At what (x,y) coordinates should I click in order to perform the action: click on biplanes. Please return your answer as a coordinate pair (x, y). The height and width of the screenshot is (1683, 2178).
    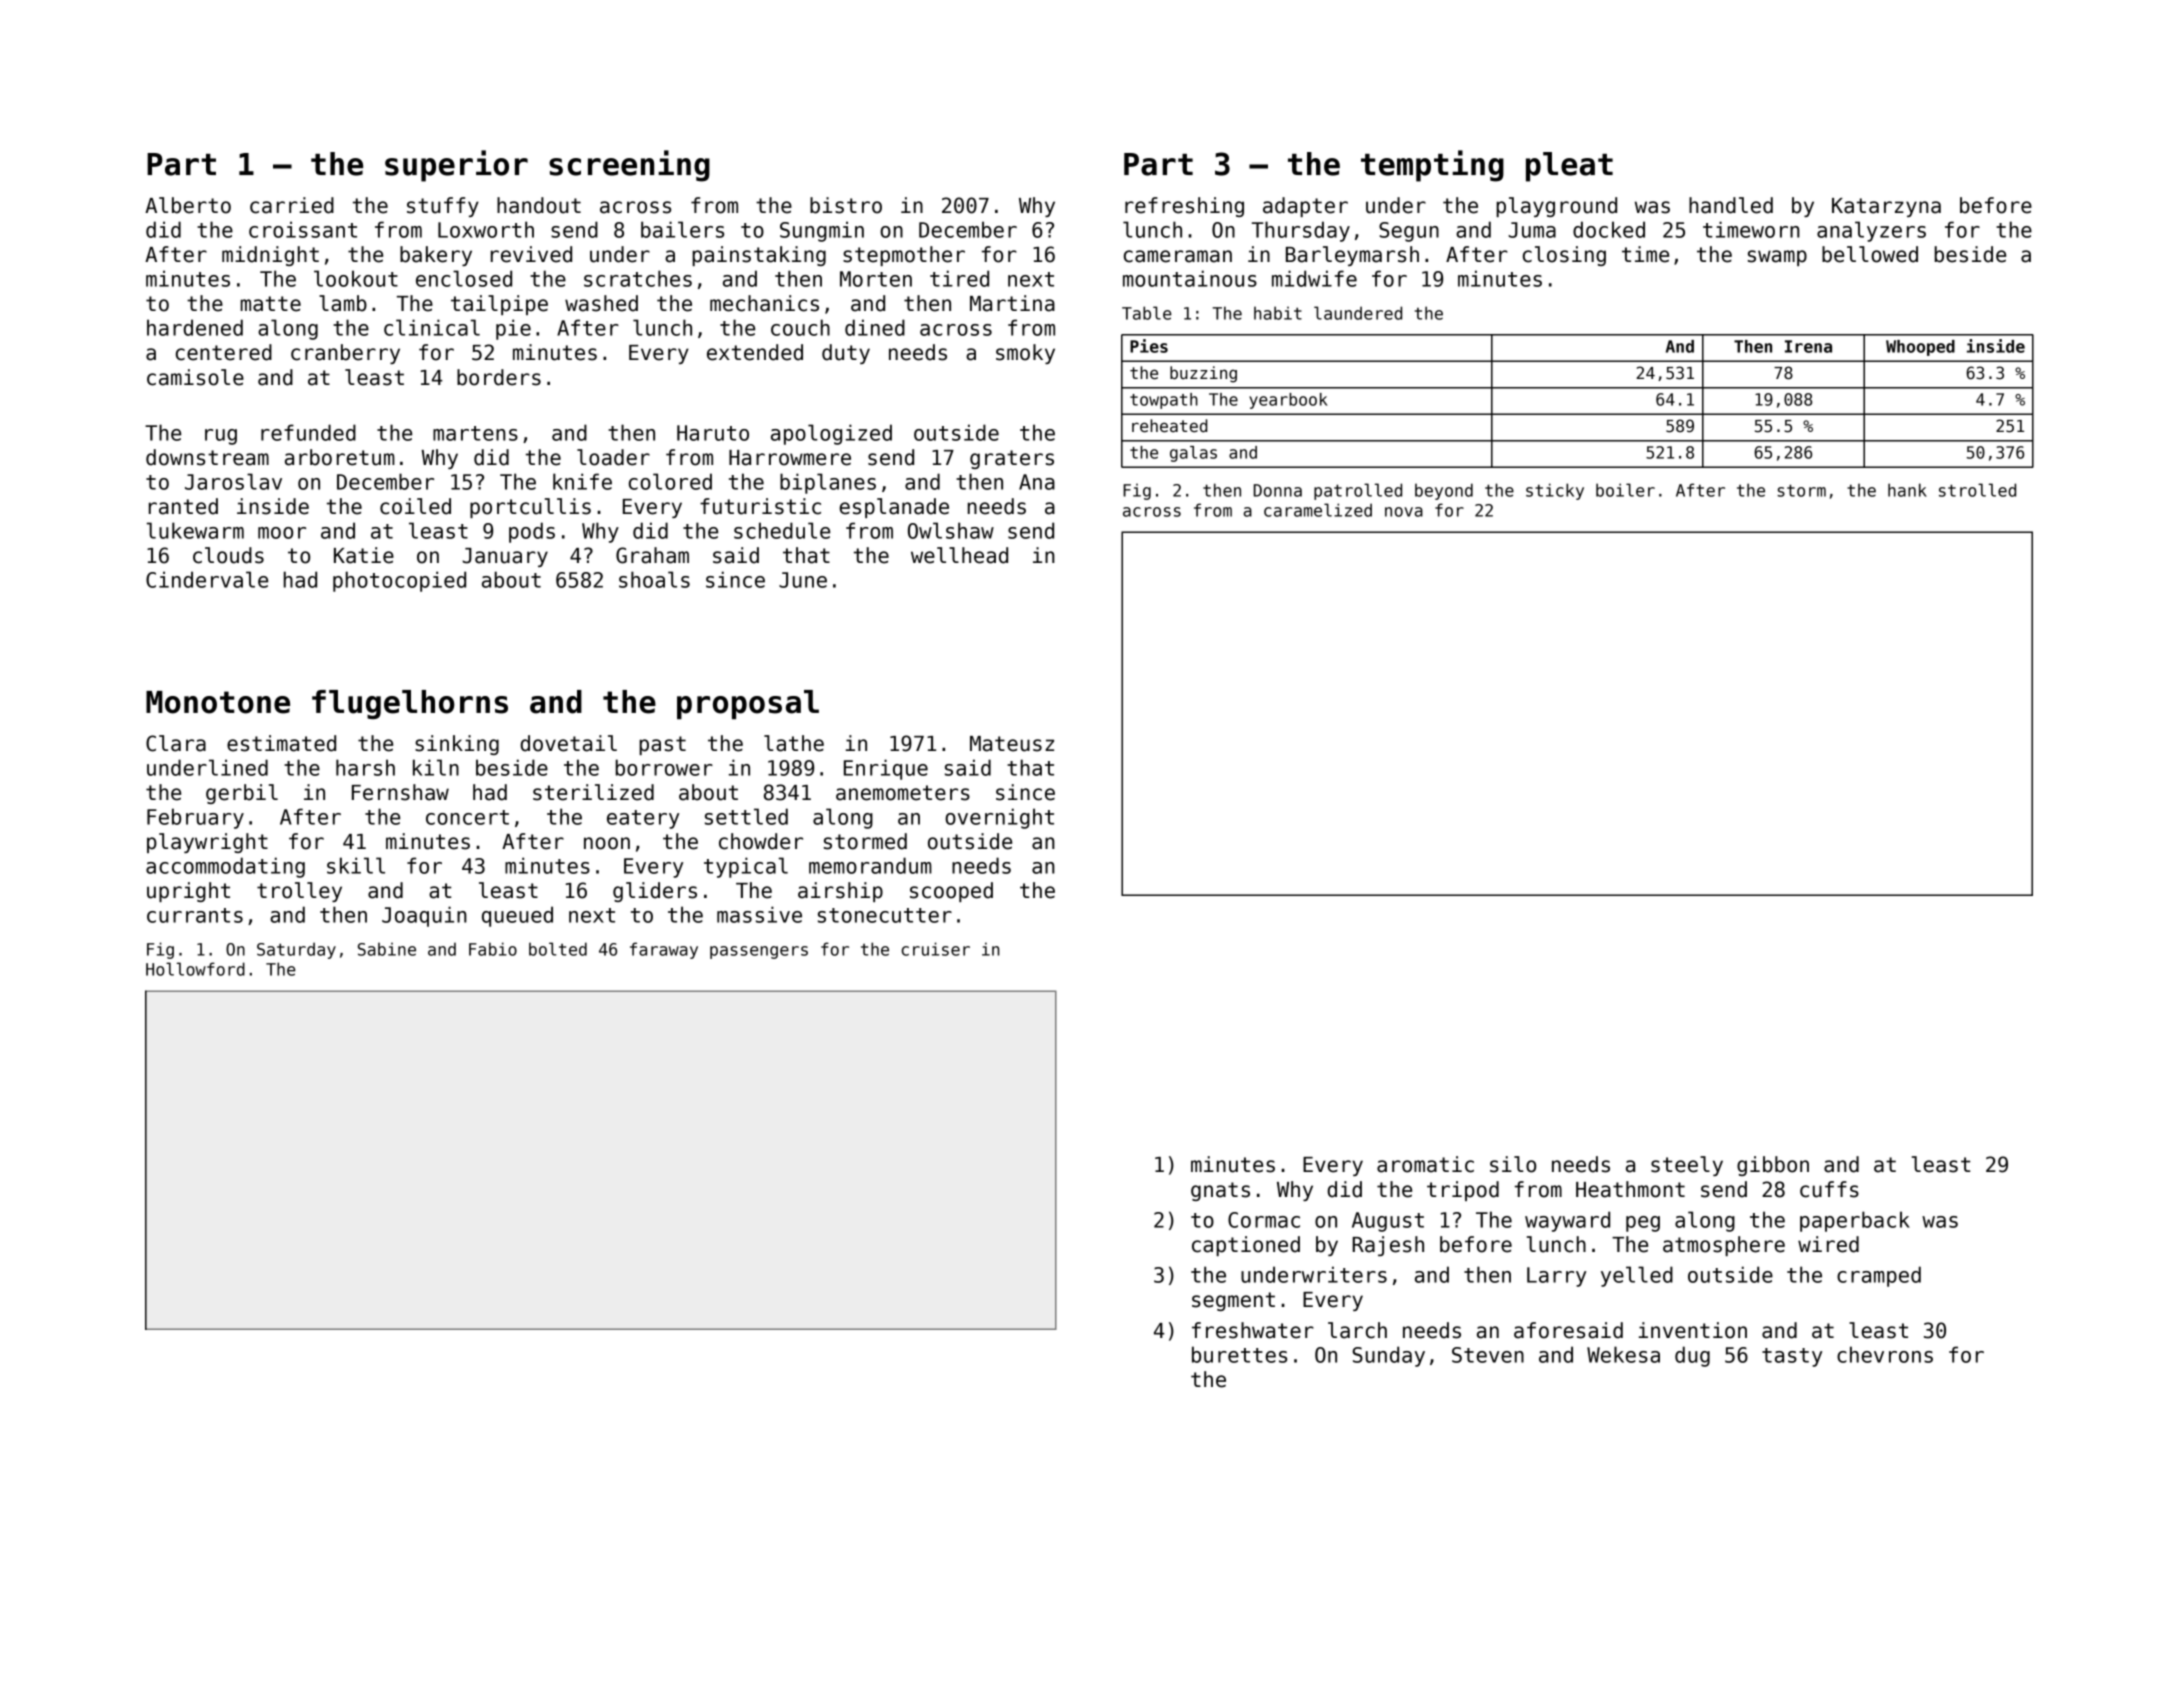
    Looking at the image, I should click on (828, 483).
